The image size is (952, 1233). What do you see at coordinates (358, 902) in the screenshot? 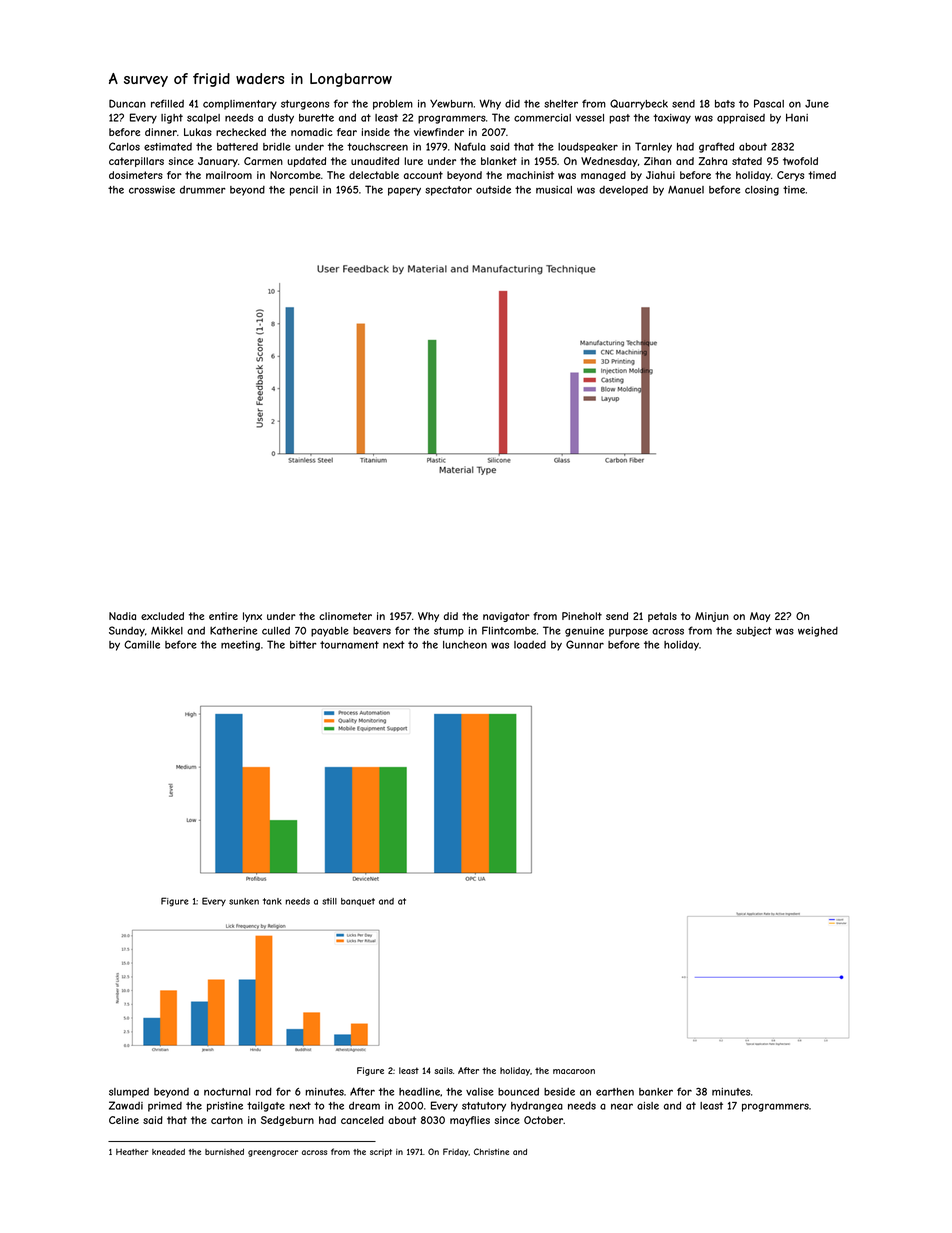
I see `banquet` at bounding box center [358, 902].
